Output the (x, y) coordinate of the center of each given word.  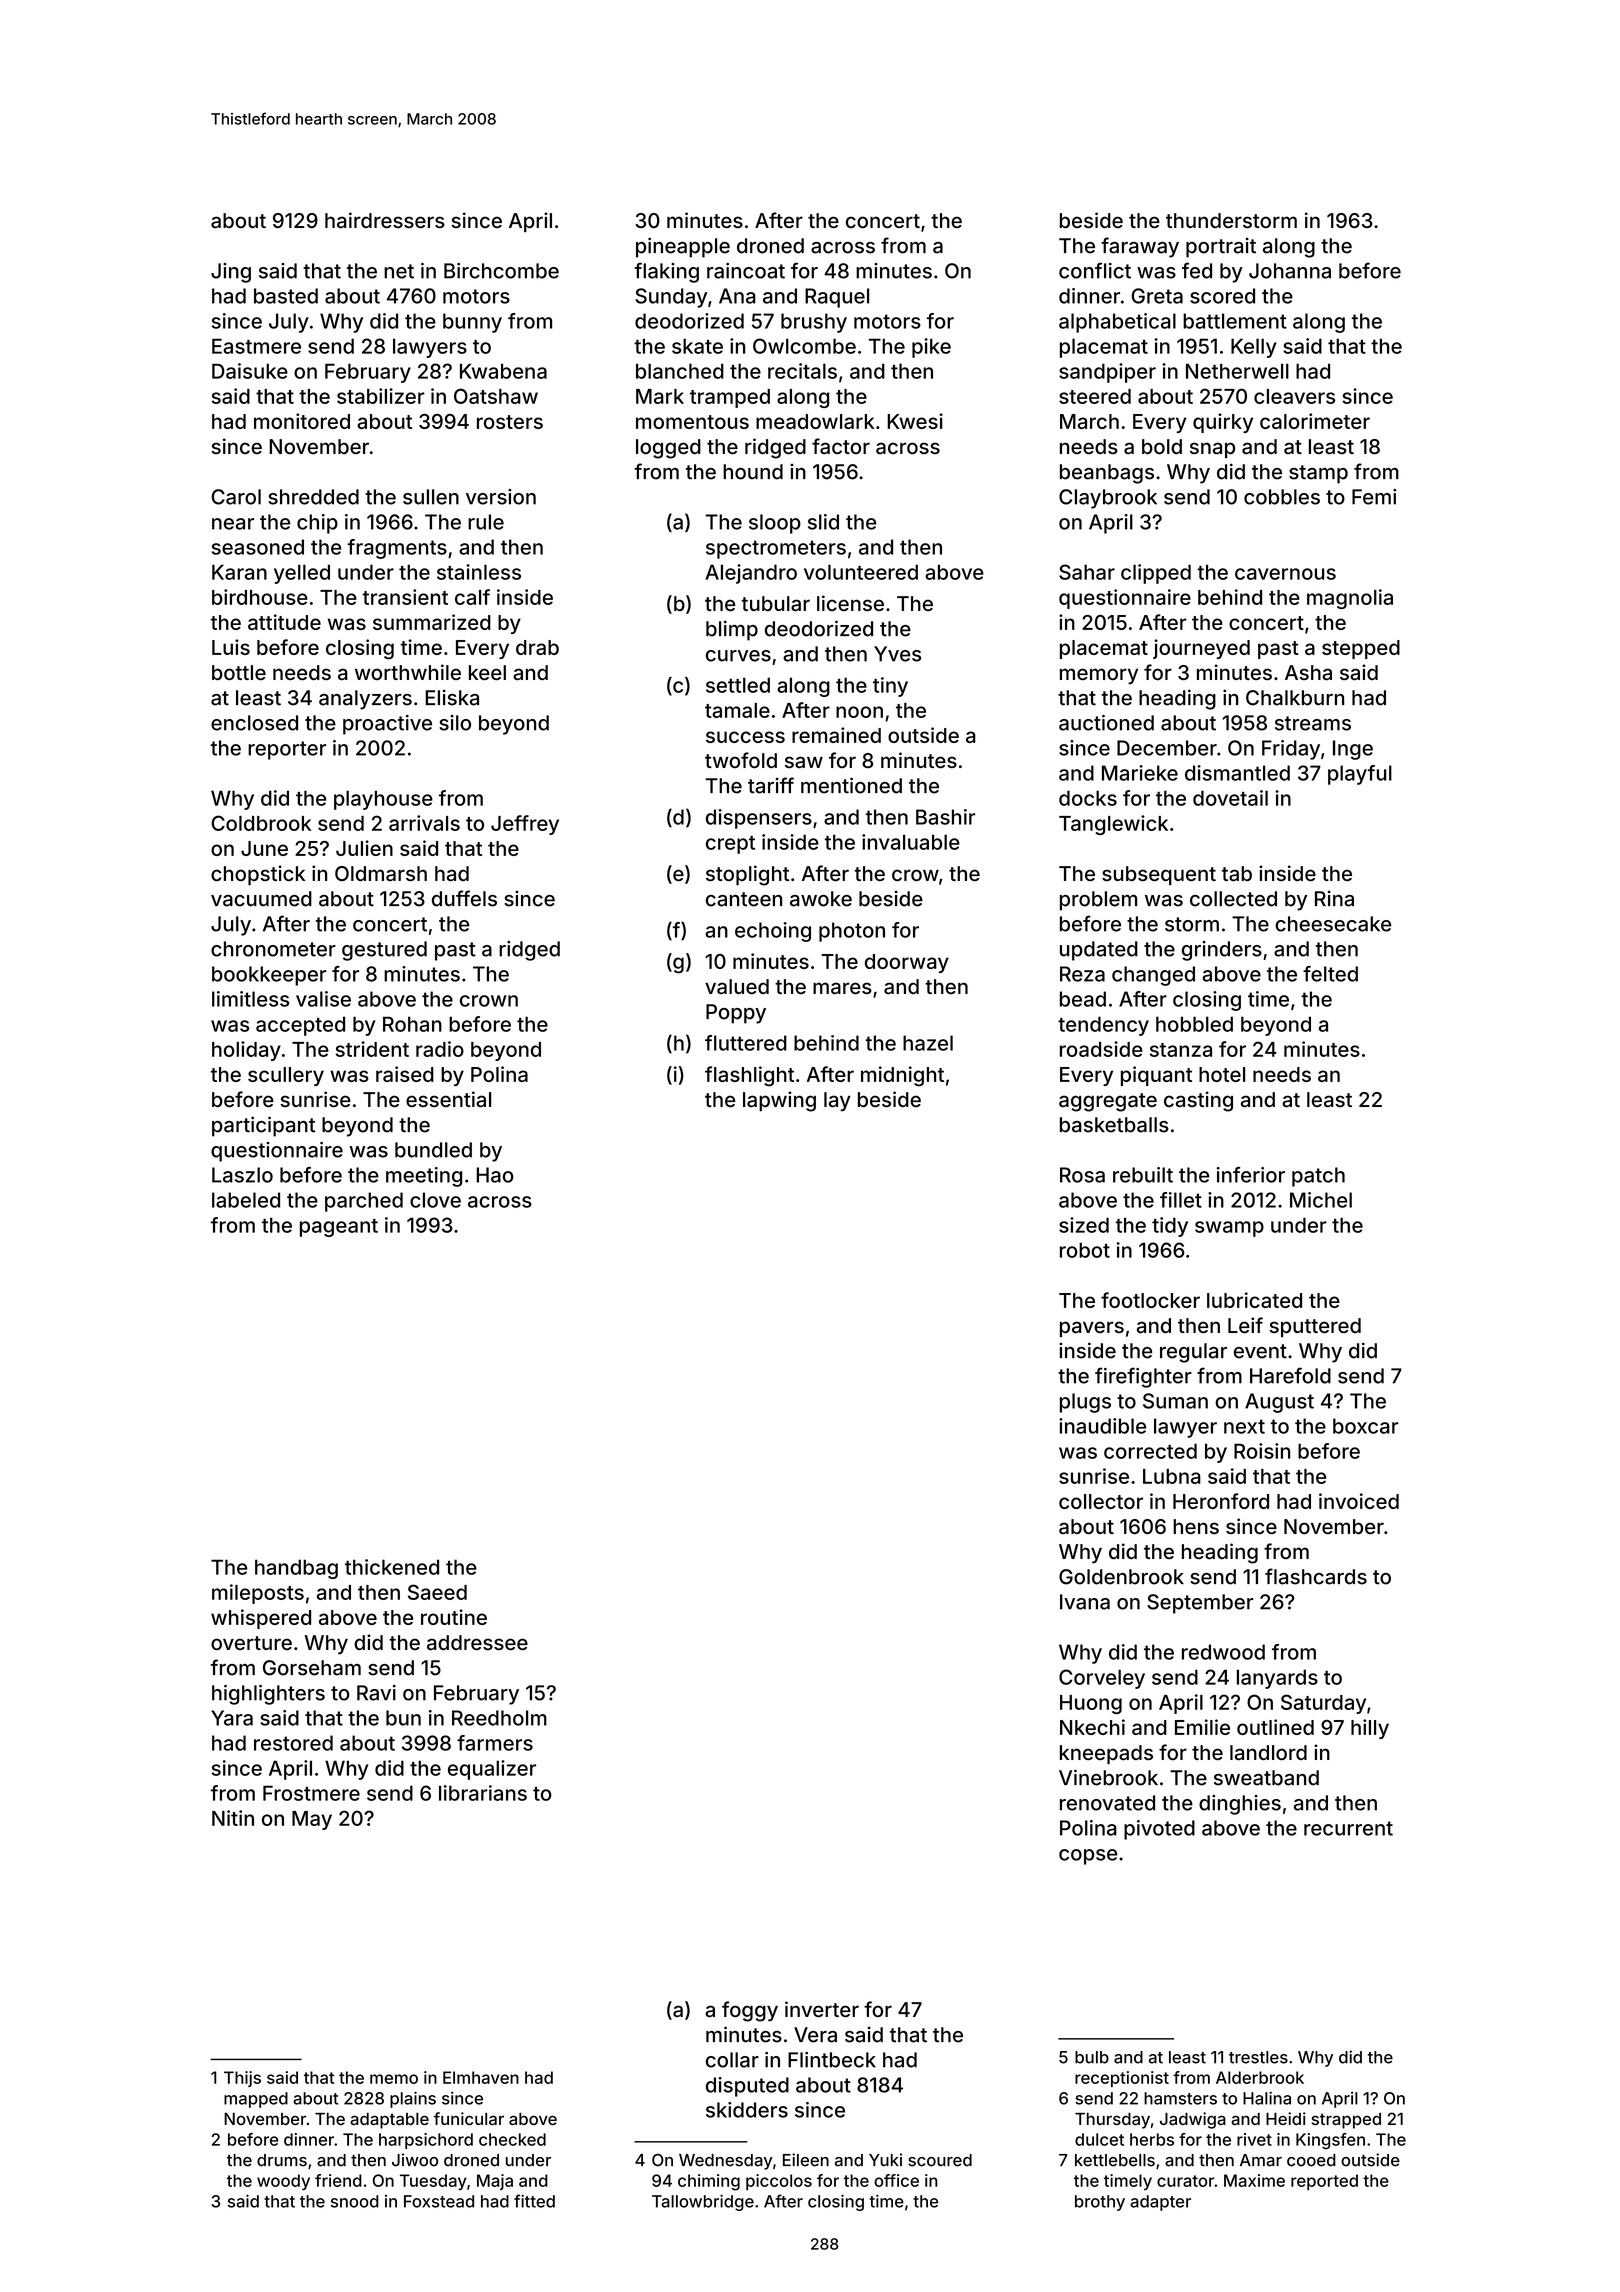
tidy (1170, 1227)
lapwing (779, 1101)
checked (512, 2139)
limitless (250, 999)
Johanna (1290, 271)
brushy (814, 323)
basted (286, 296)
